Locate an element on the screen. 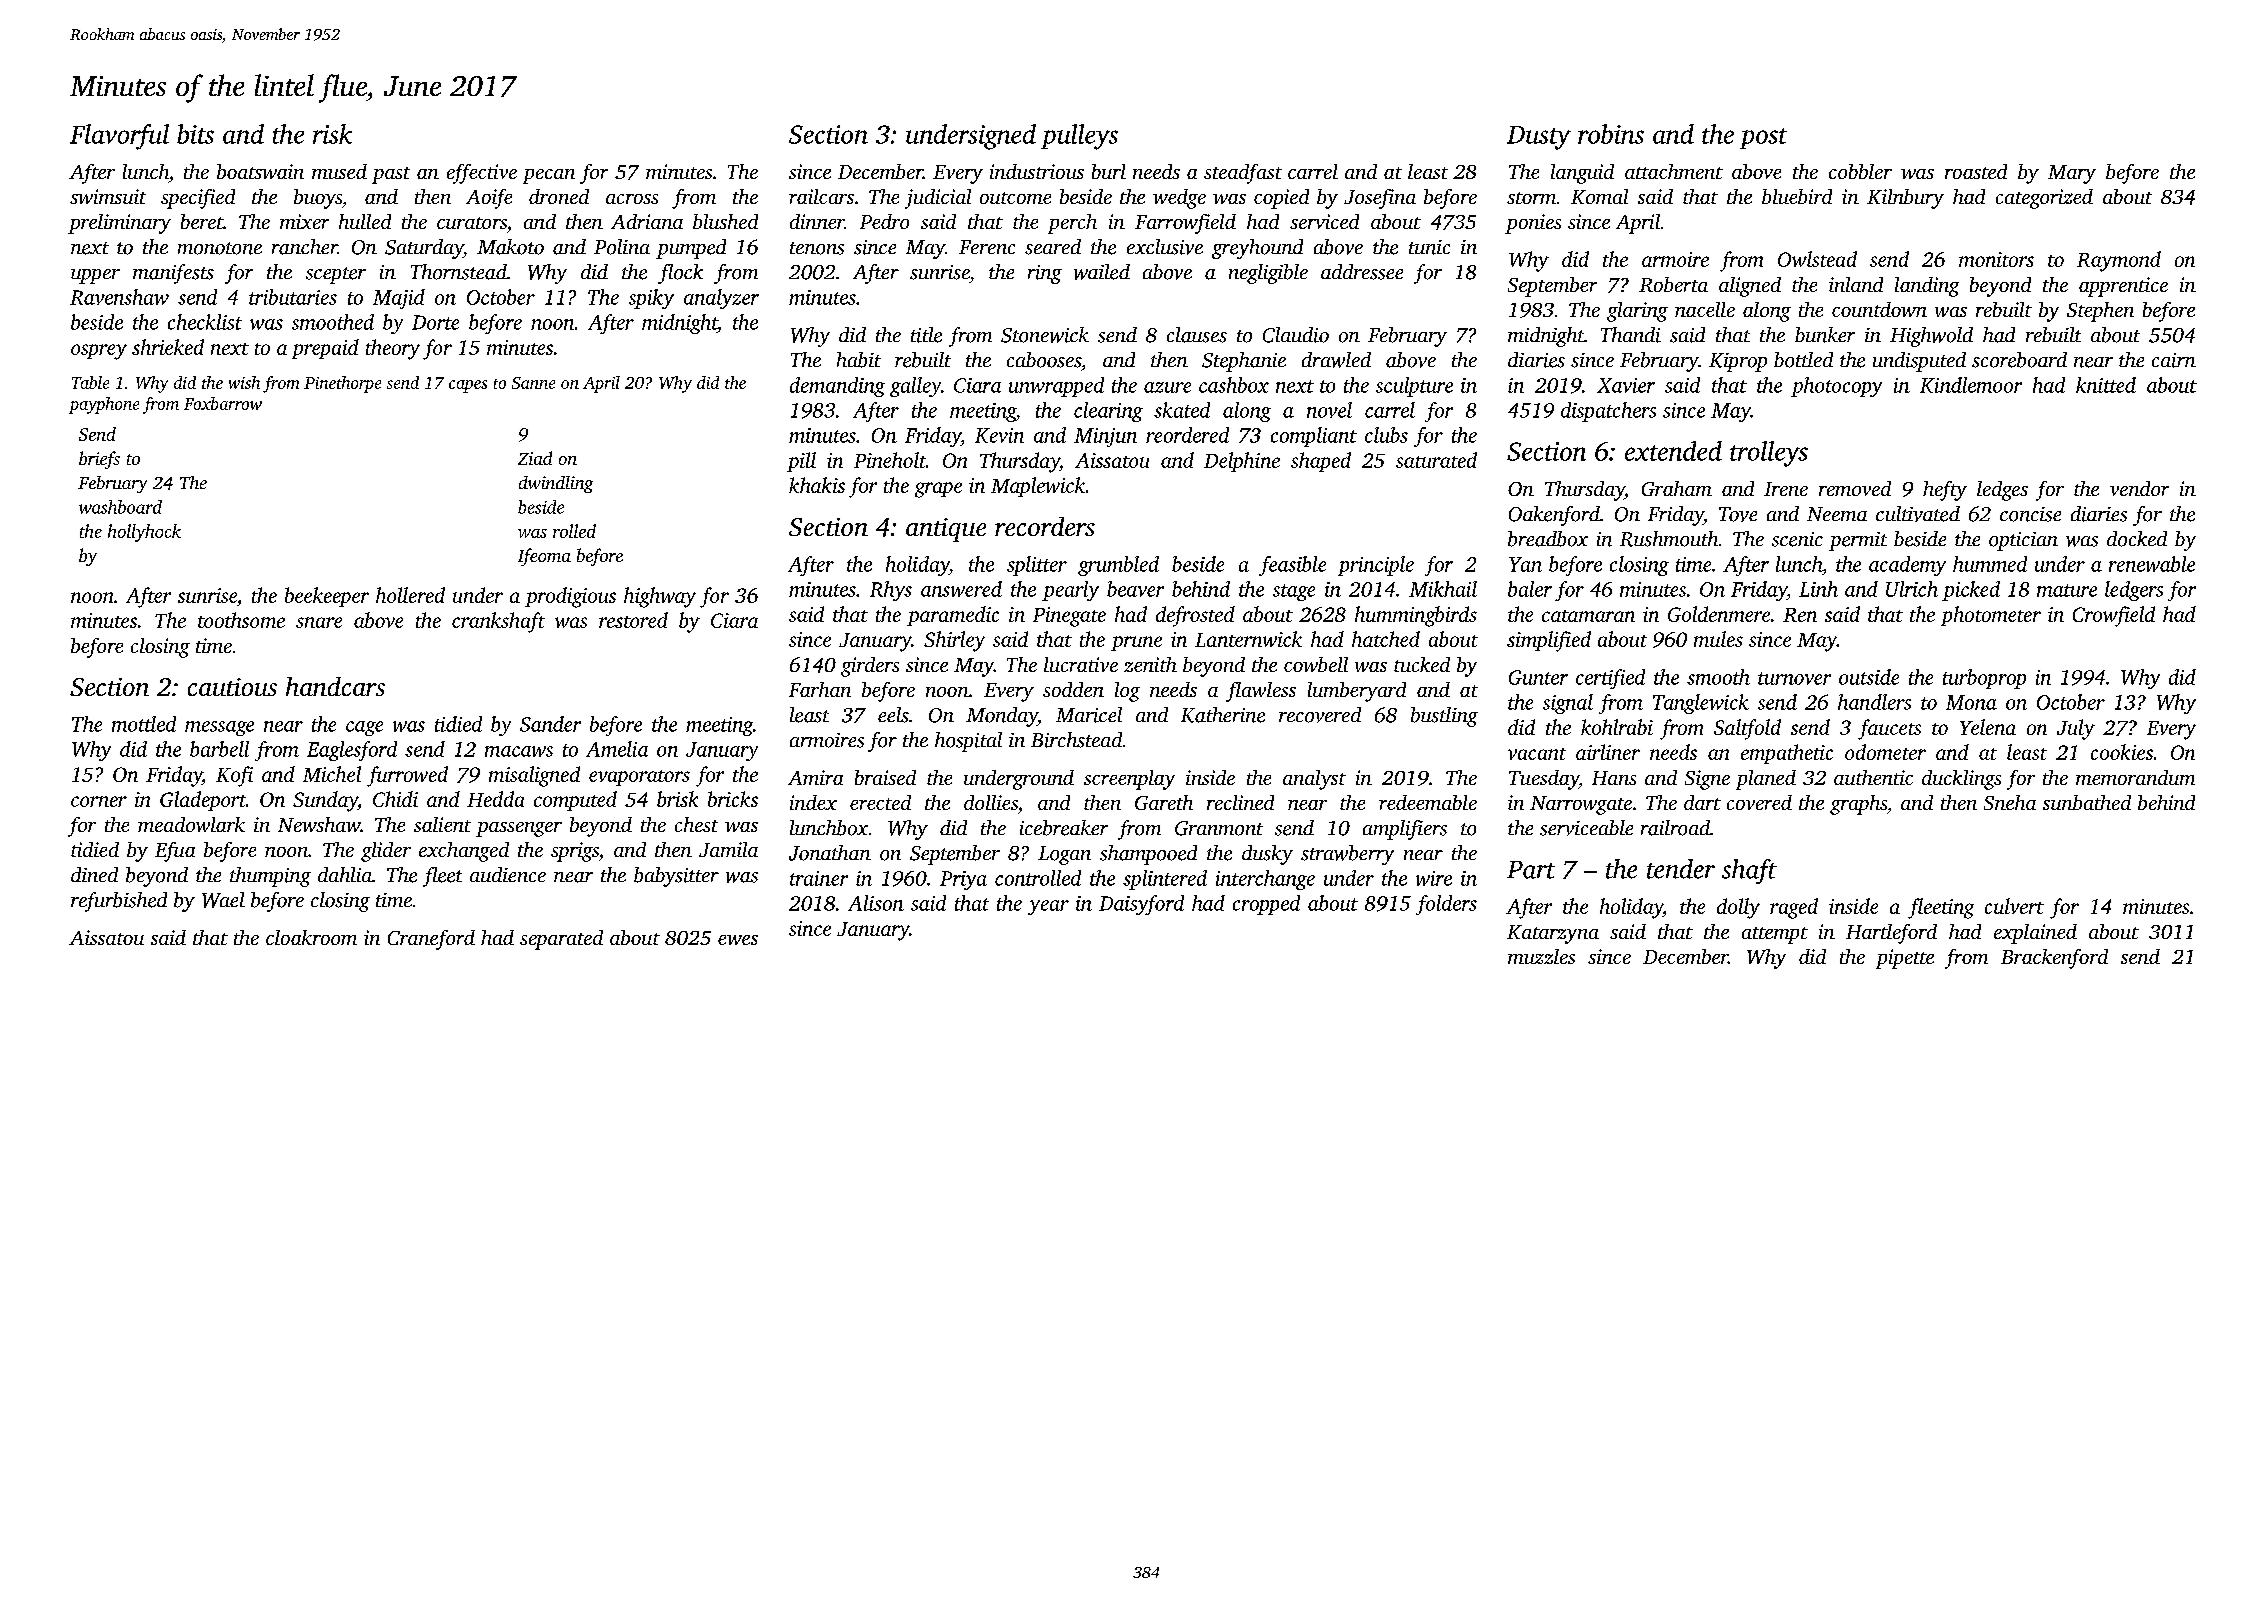  Owlstead is located at coordinates (1817, 259).
